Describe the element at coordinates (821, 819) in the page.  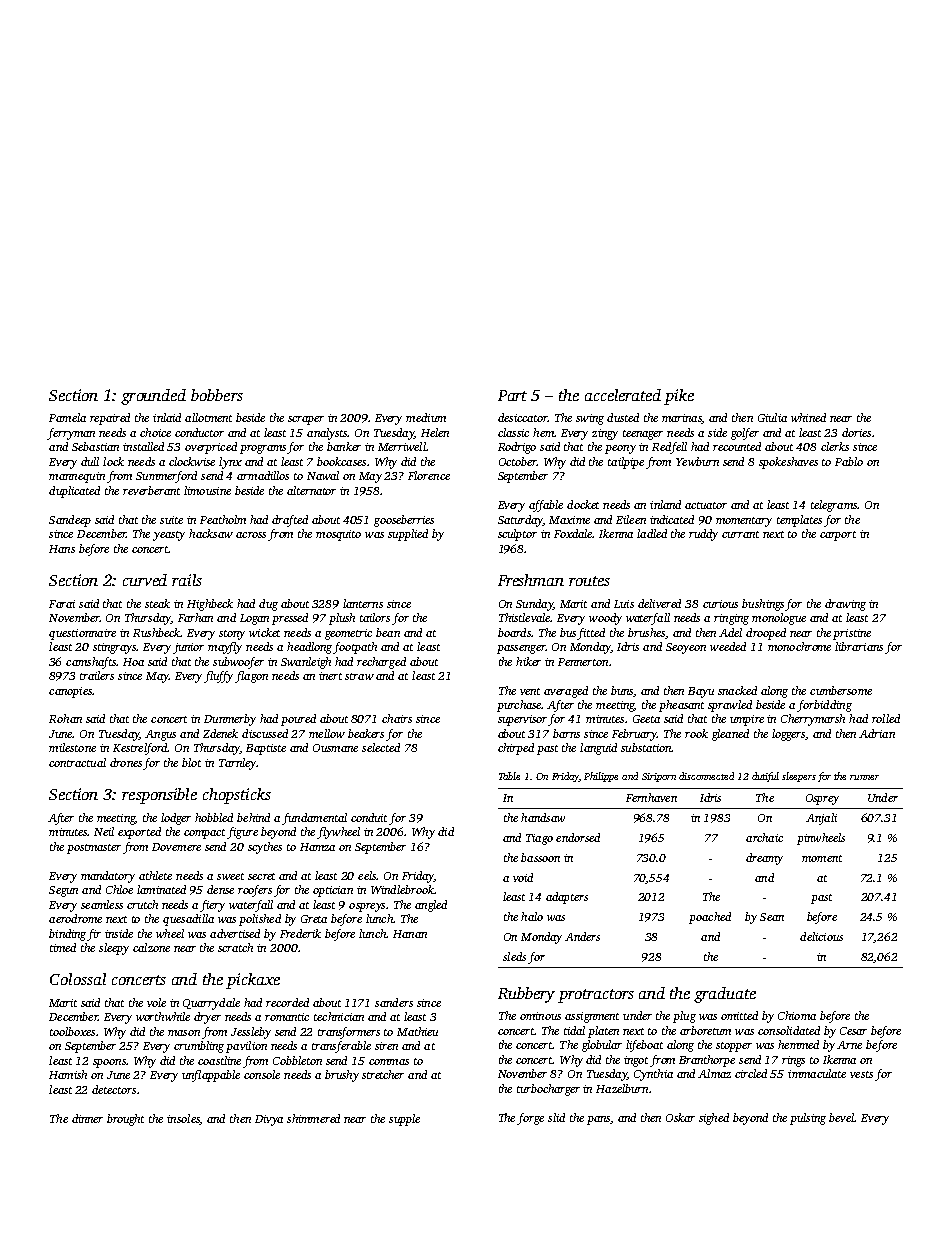
I see `Anjali` at that location.
